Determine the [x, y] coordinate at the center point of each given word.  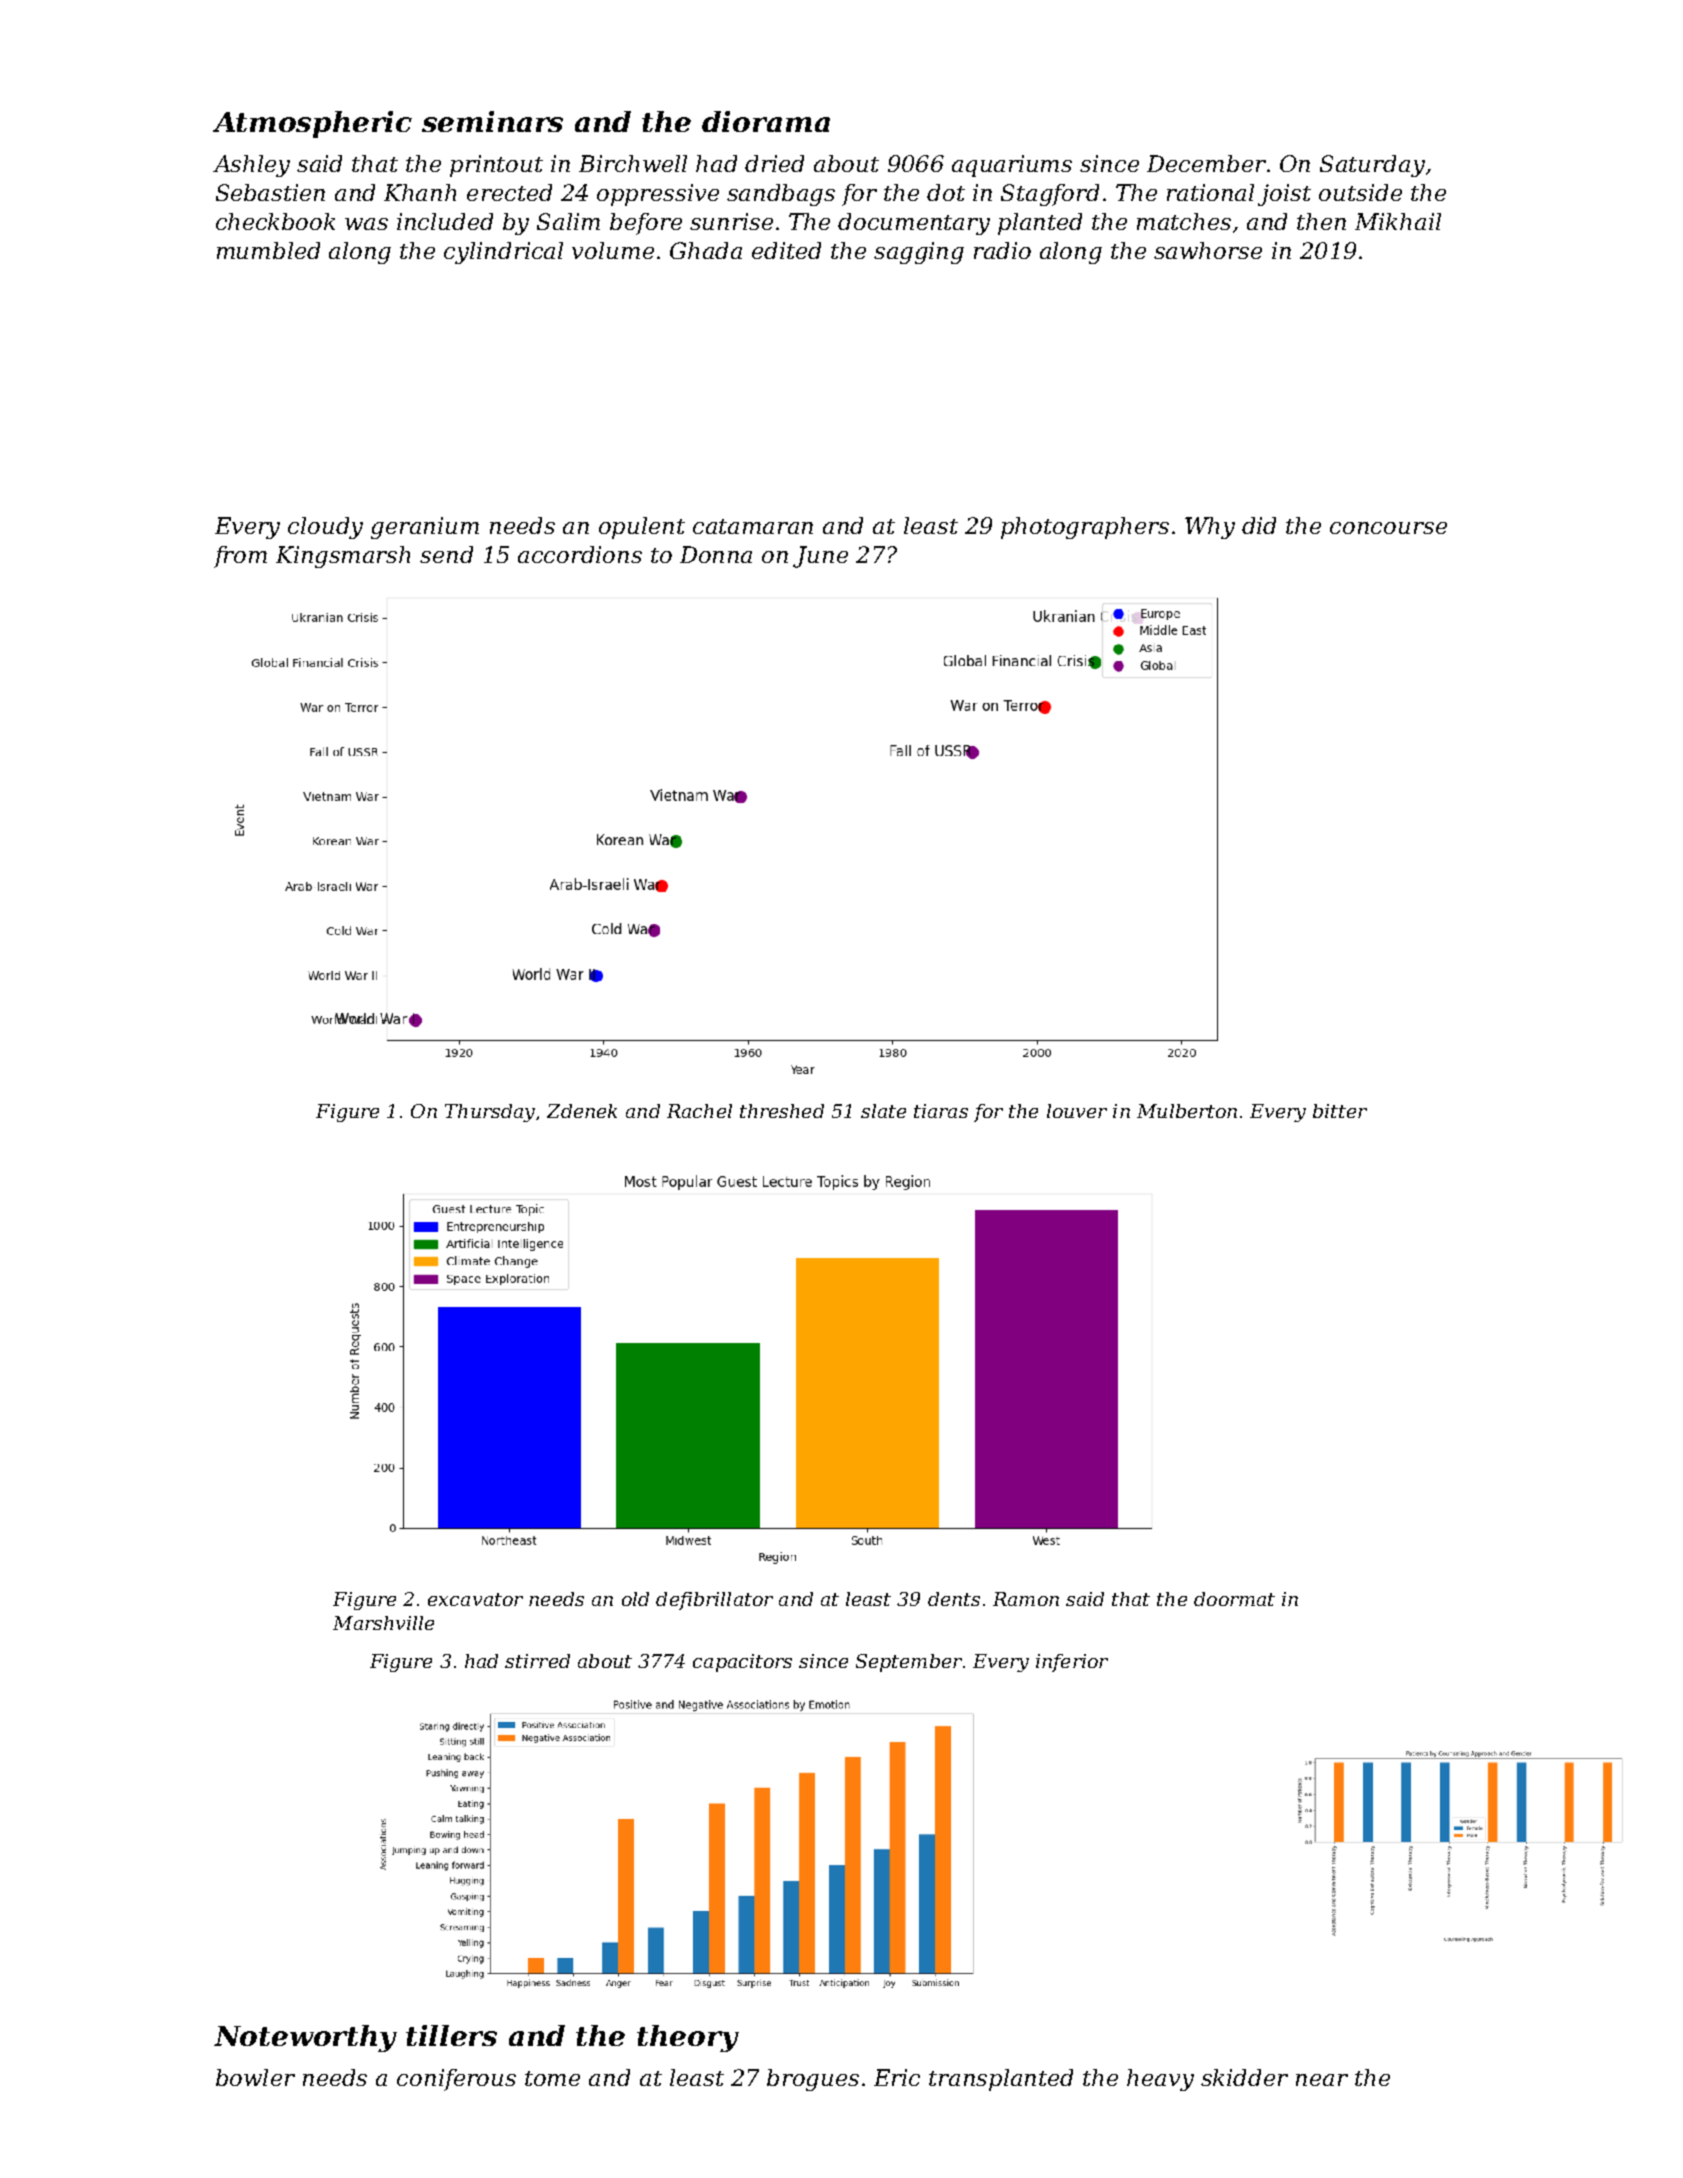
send [446, 554]
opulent [642, 528]
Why [1210, 528]
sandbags [781, 195]
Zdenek [582, 1111]
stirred [537, 1661]
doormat [1234, 1599]
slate [883, 1111]
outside [1360, 192]
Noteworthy [305, 2038]
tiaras [941, 1111]
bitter [1340, 1111]
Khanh [420, 192]
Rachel [699, 1111]
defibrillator [714, 1601]
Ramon [1026, 1599]
